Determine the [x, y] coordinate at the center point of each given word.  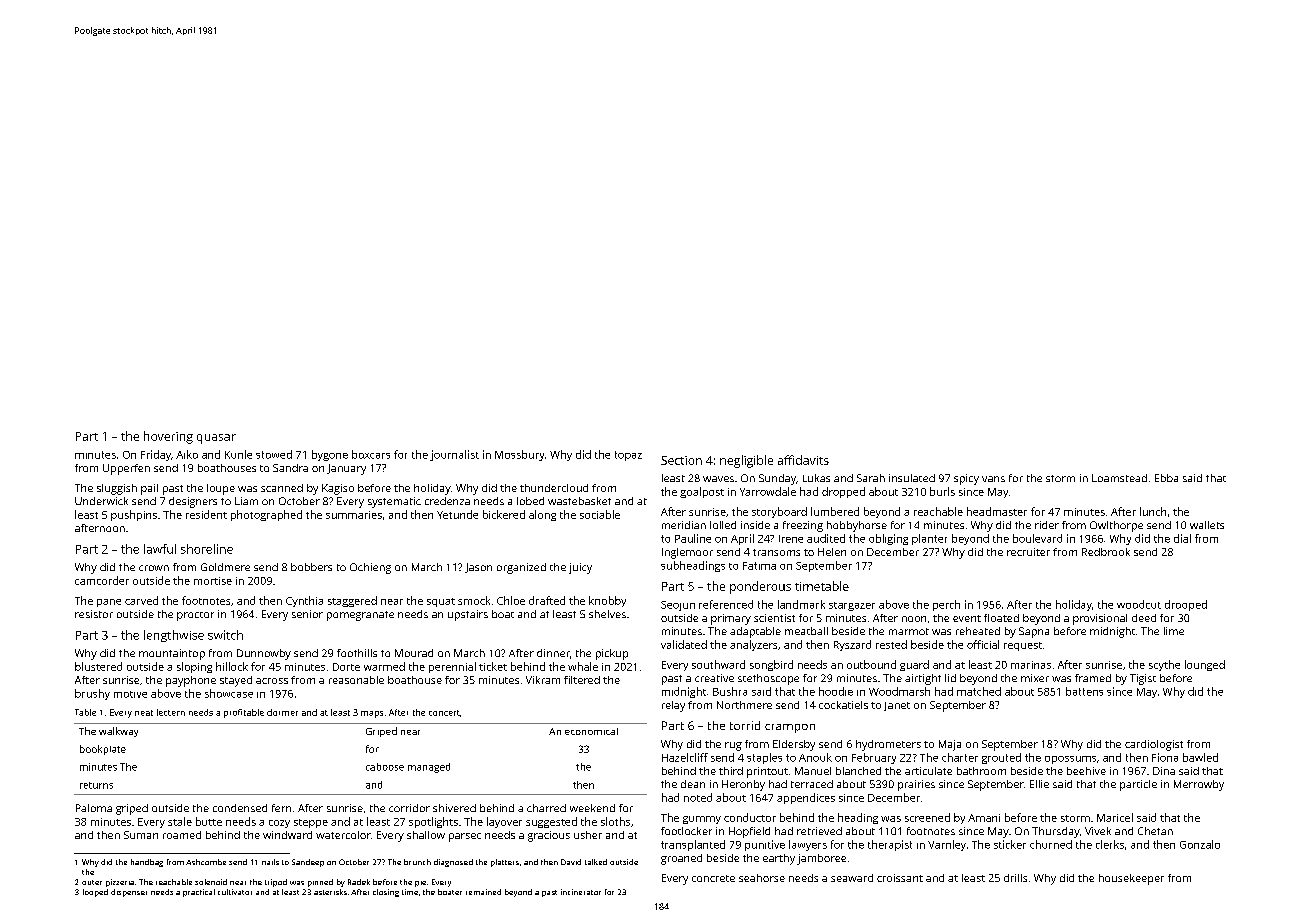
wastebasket [579, 501]
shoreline [207, 549]
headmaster [997, 511]
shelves [607, 614]
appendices [806, 798]
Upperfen [126, 469]
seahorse [762, 878]
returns [96, 785]
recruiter [1028, 552]
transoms [776, 552]
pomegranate [360, 616]
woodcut [1139, 604]
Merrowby [1199, 785]
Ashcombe [206, 862]
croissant [900, 878]
